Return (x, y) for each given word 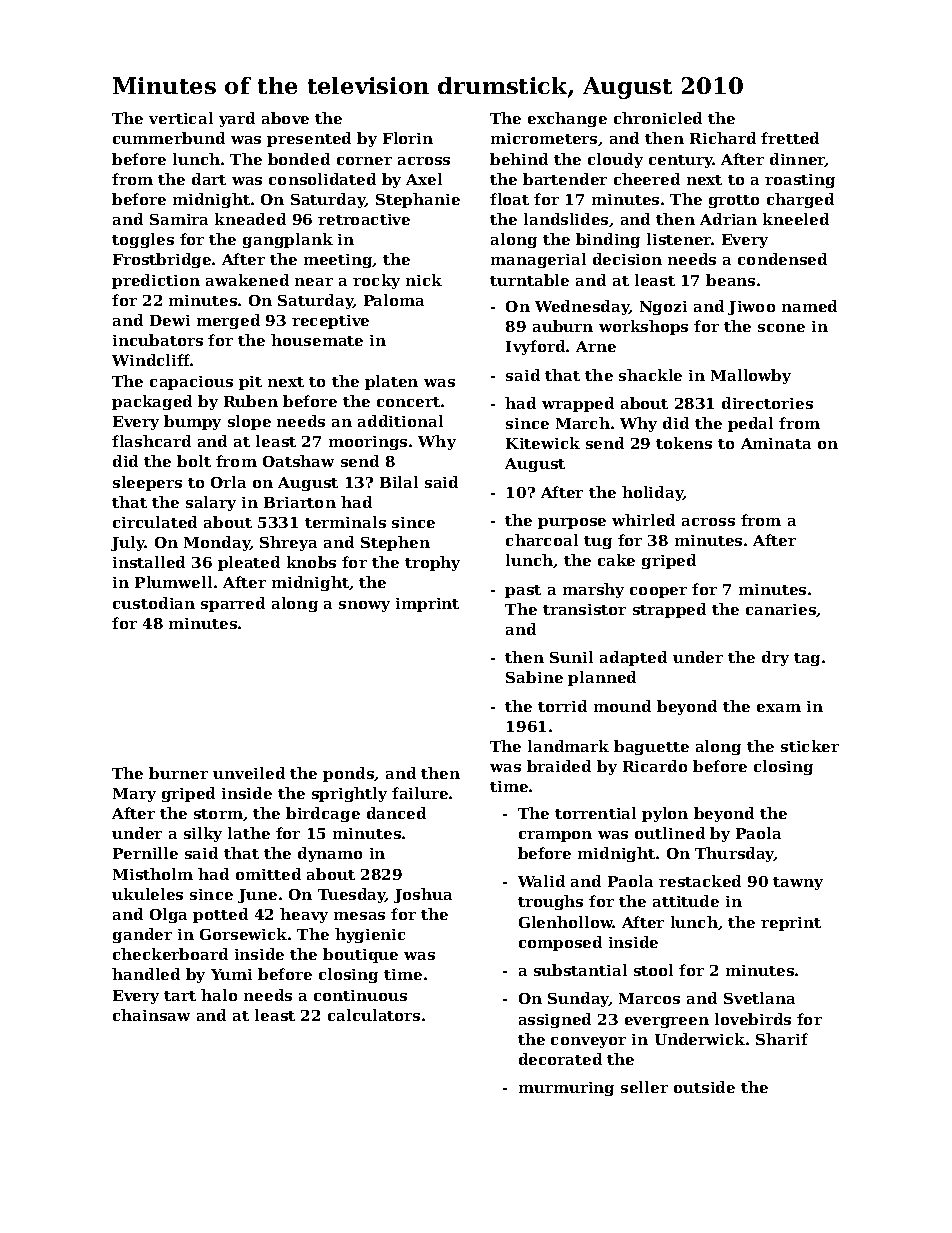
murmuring (566, 1089)
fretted (790, 138)
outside (704, 1087)
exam (779, 708)
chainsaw (151, 1015)
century (681, 161)
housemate (317, 340)
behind (519, 159)
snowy (364, 606)
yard (237, 119)
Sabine (534, 677)
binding (608, 240)
